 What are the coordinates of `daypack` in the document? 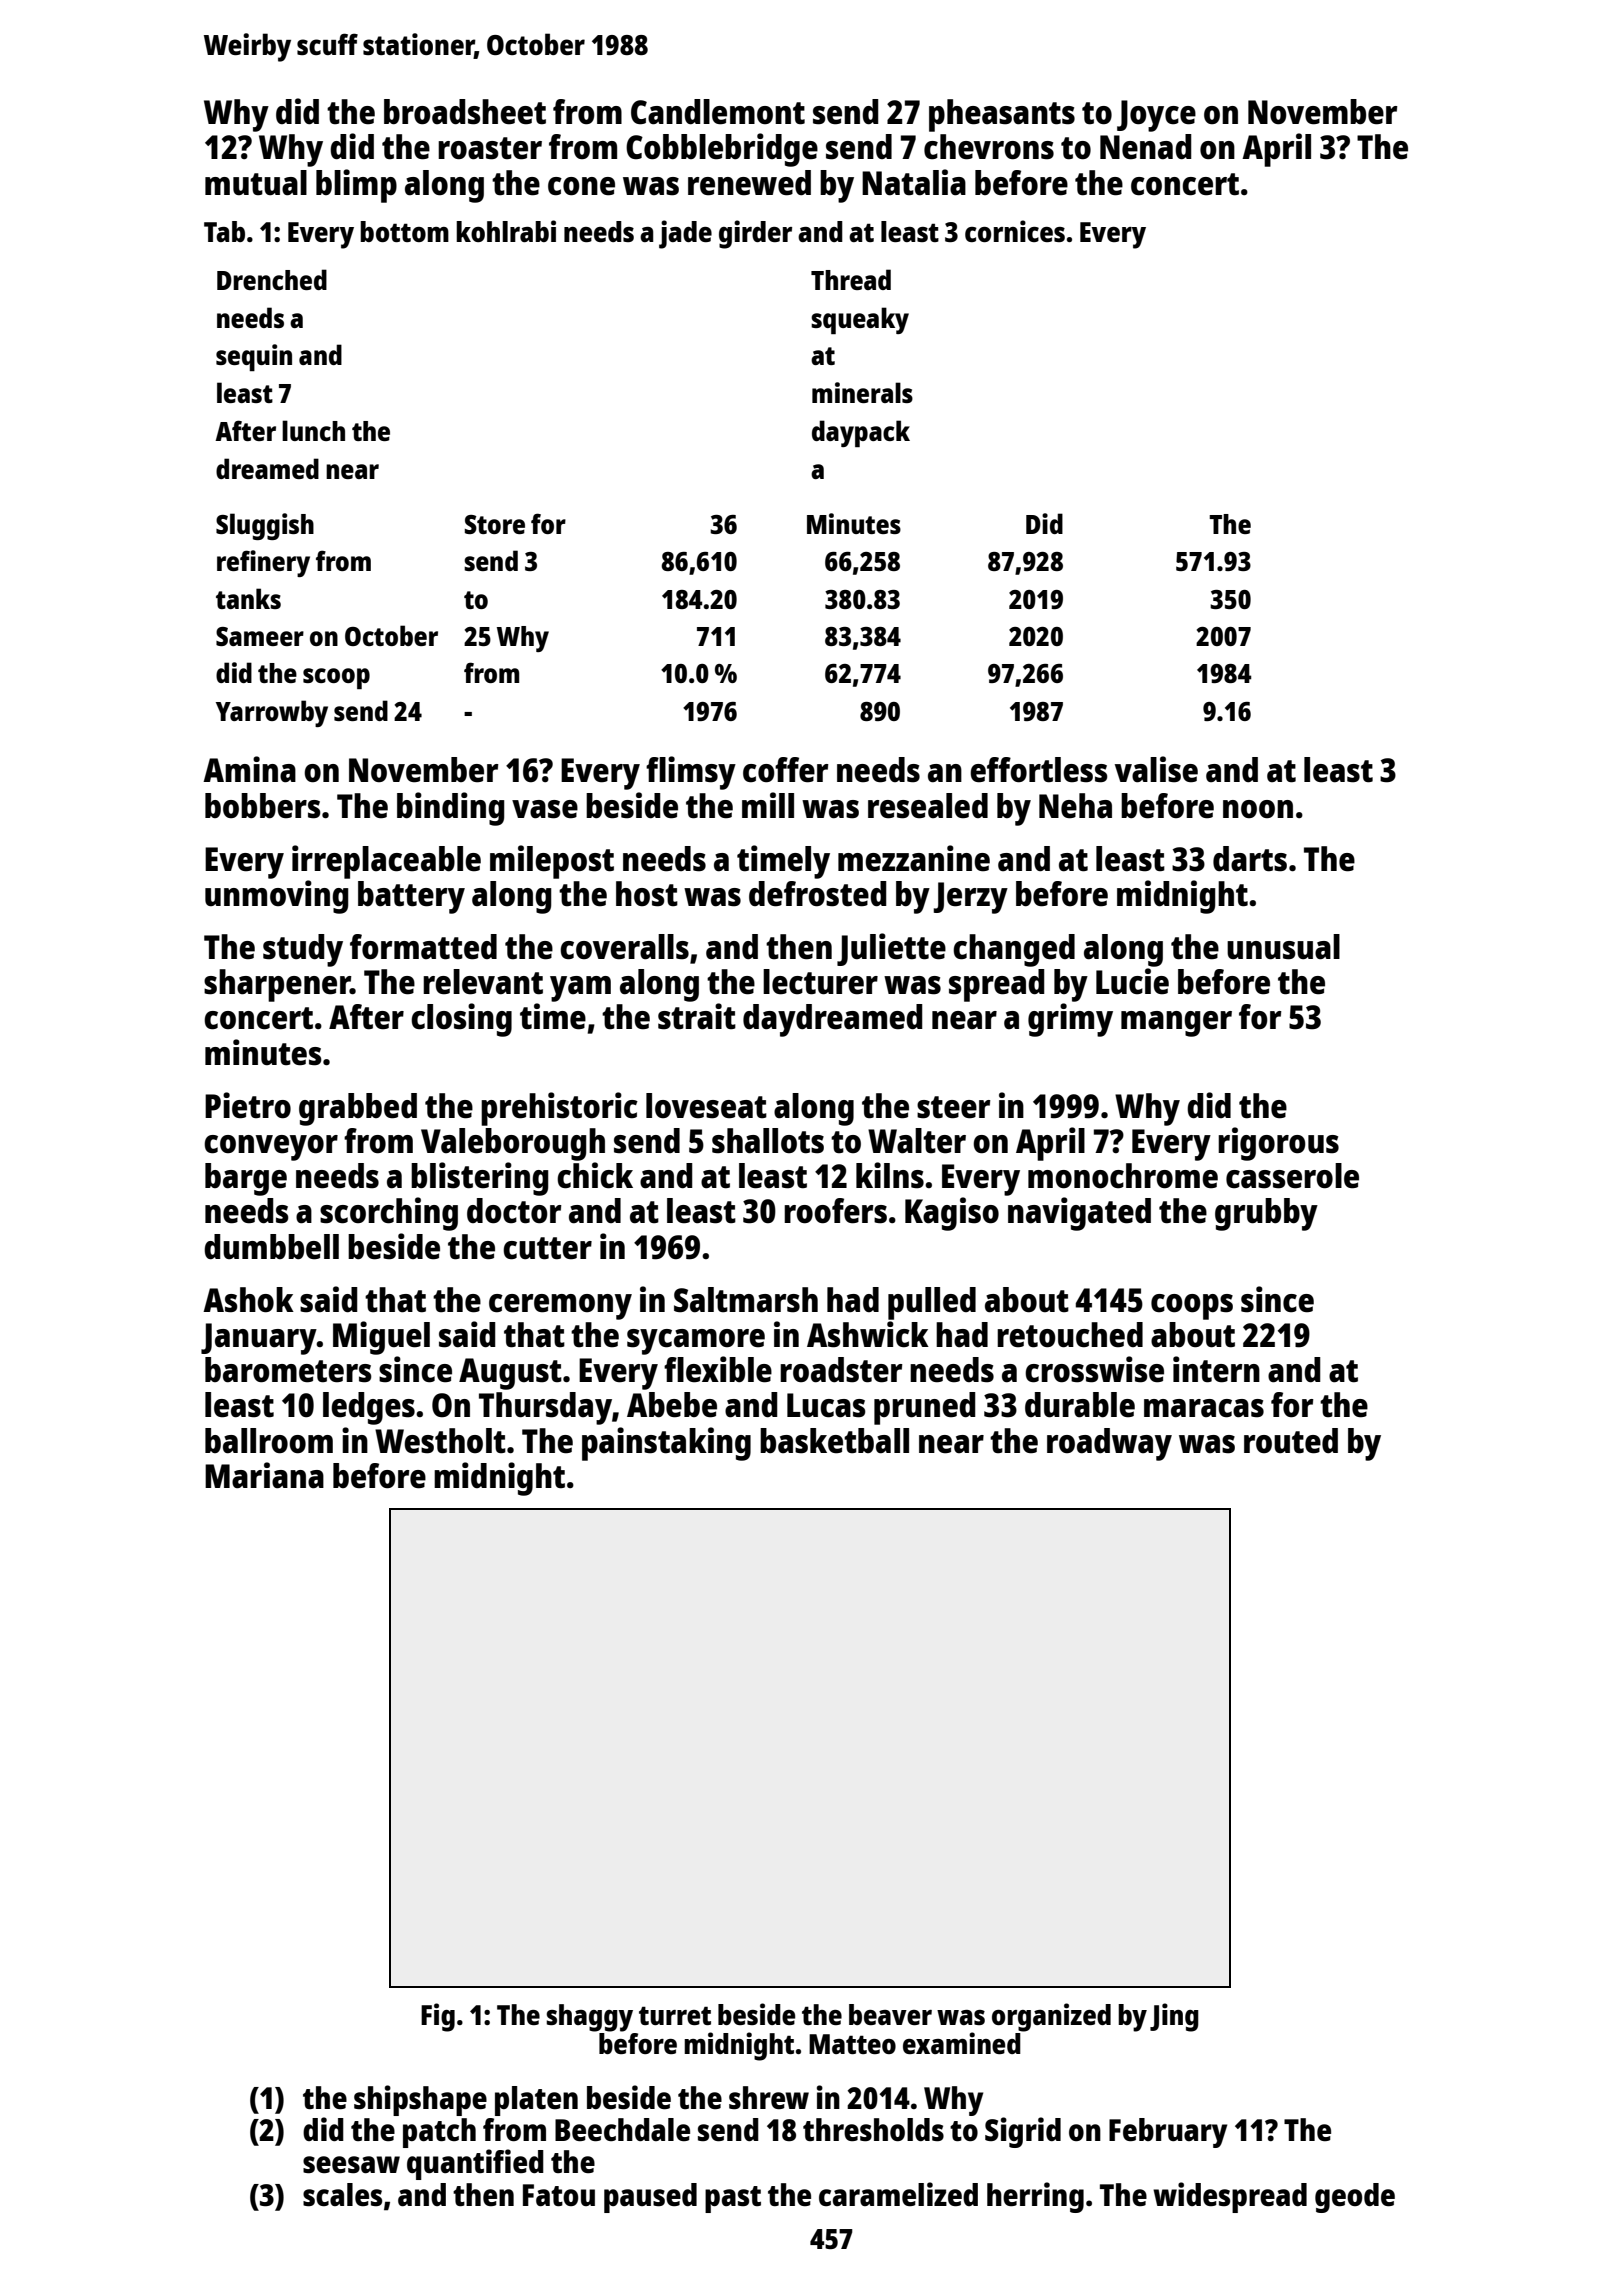 It's located at (861, 433).
